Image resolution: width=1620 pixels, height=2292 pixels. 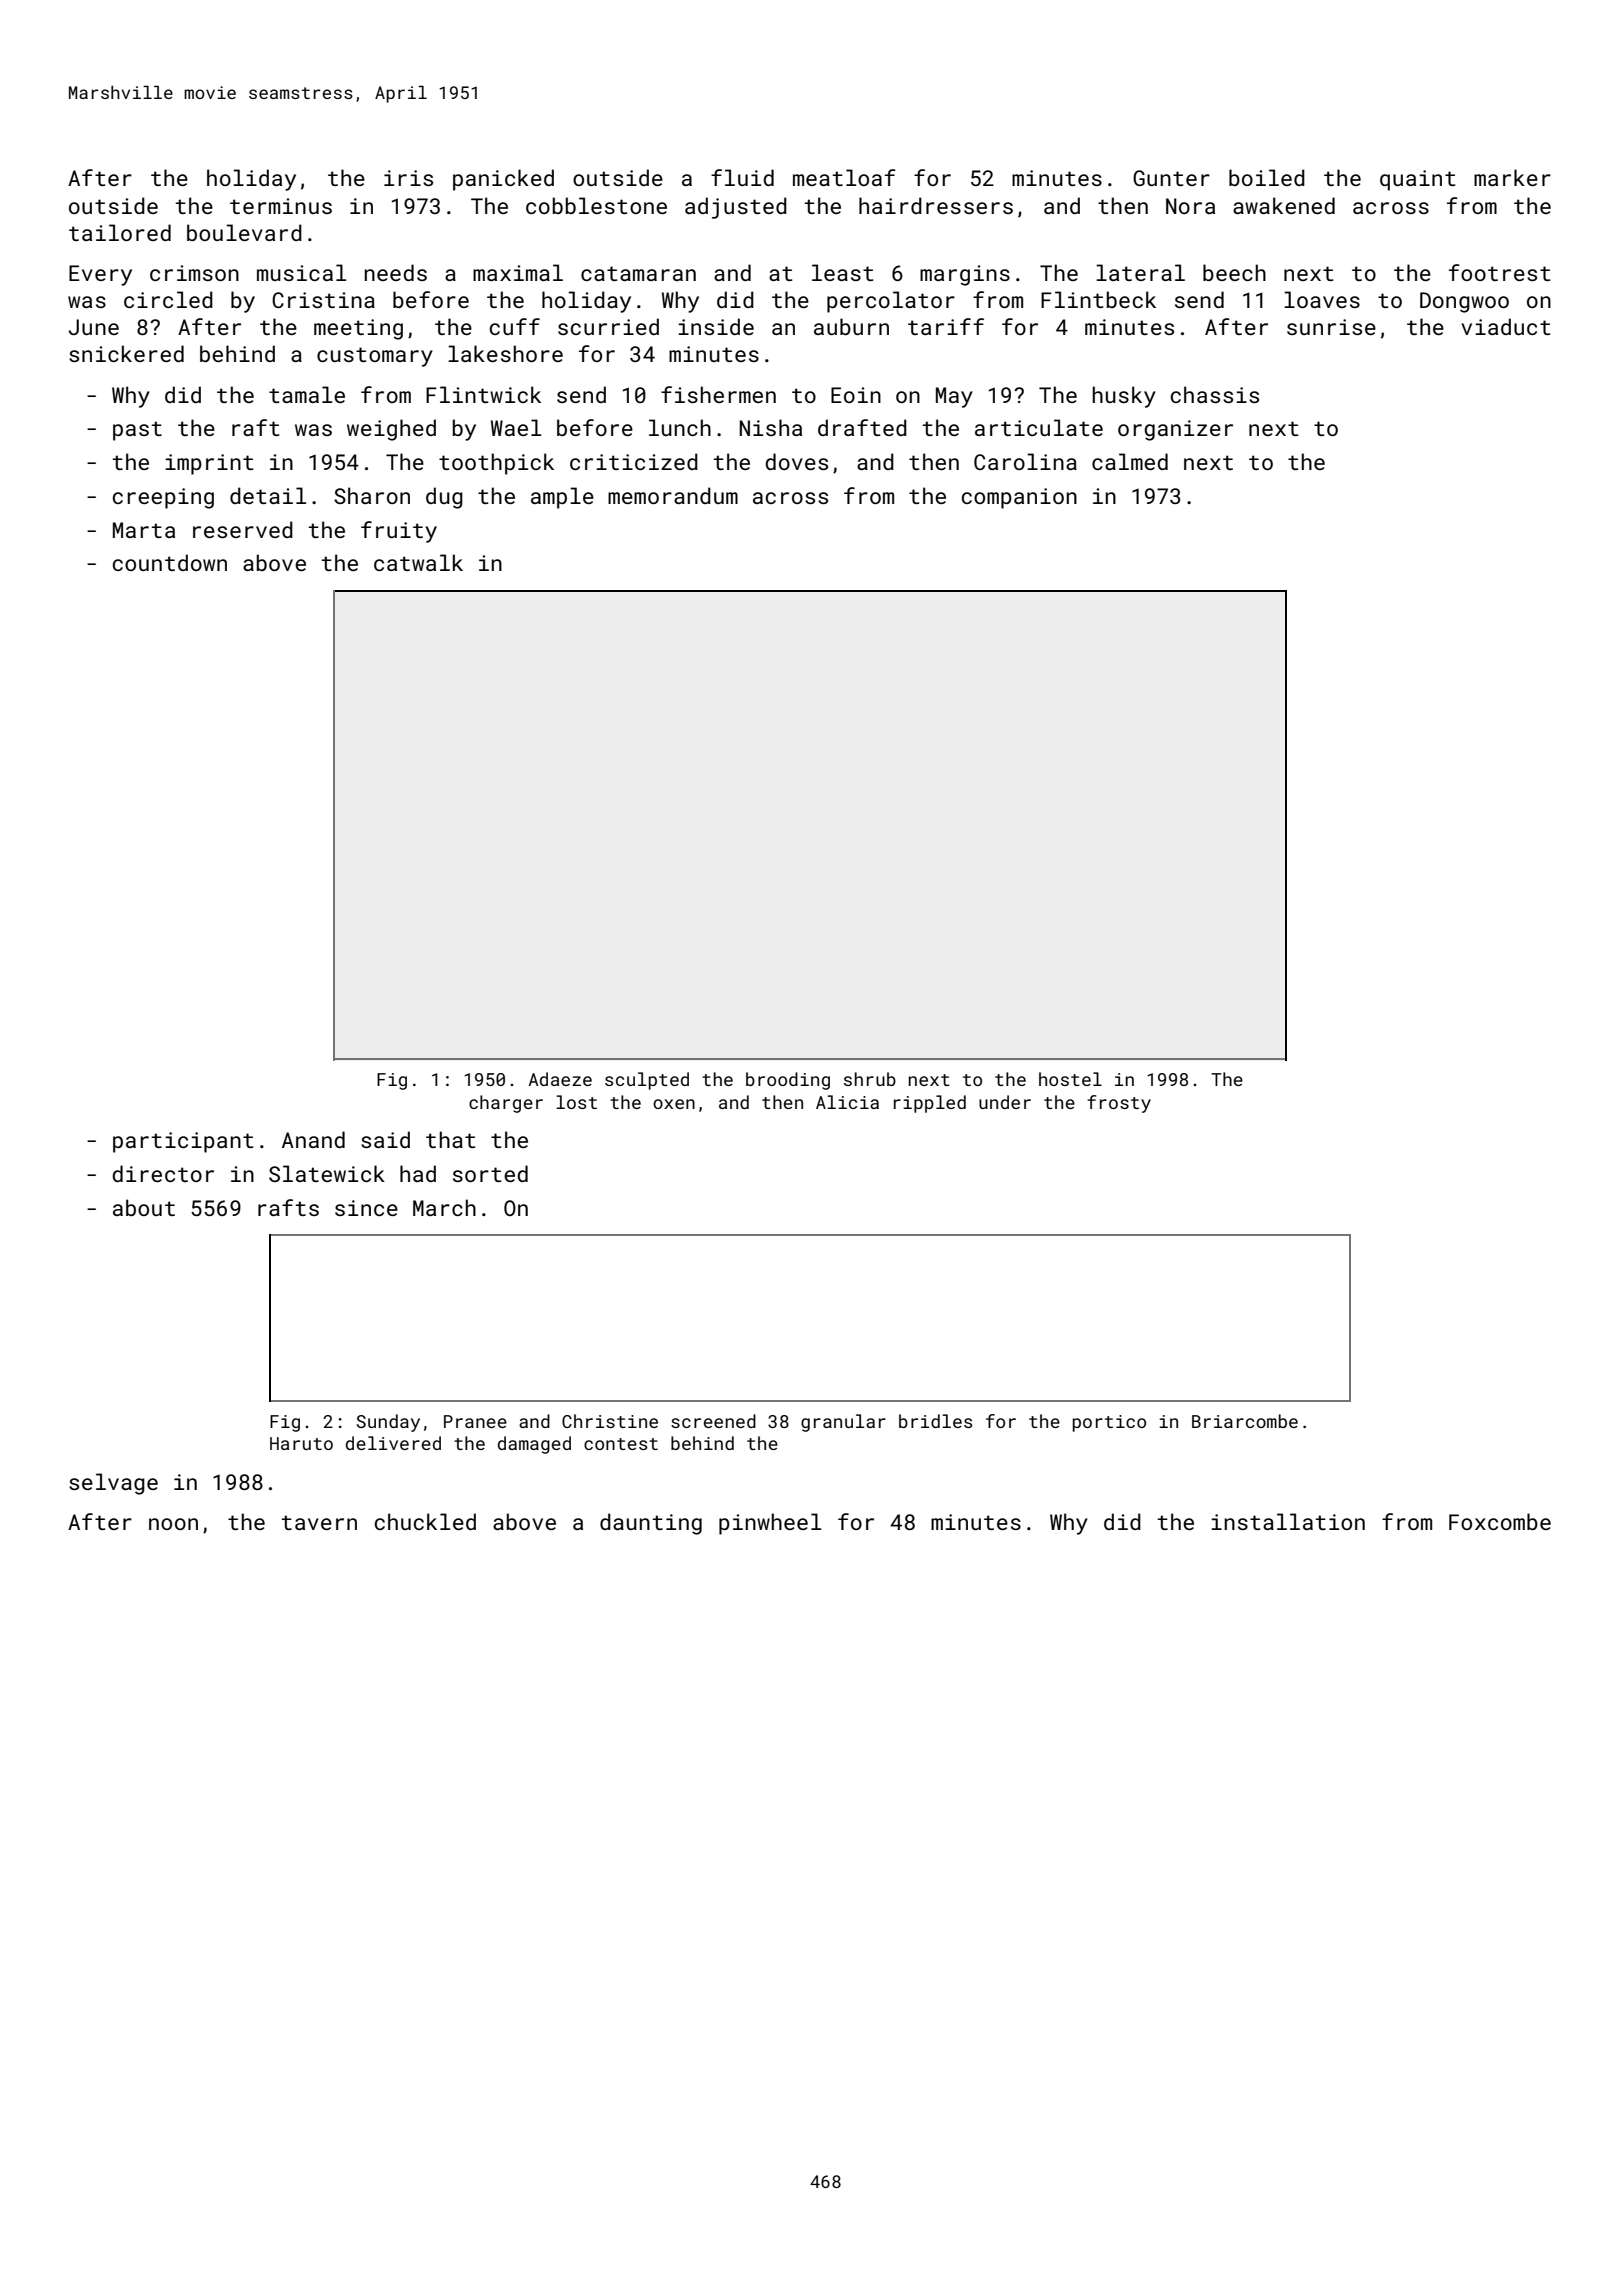 What do you see at coordinates (366, 1208) in the image?
I see `since` at bounding box center [366, 1208].
